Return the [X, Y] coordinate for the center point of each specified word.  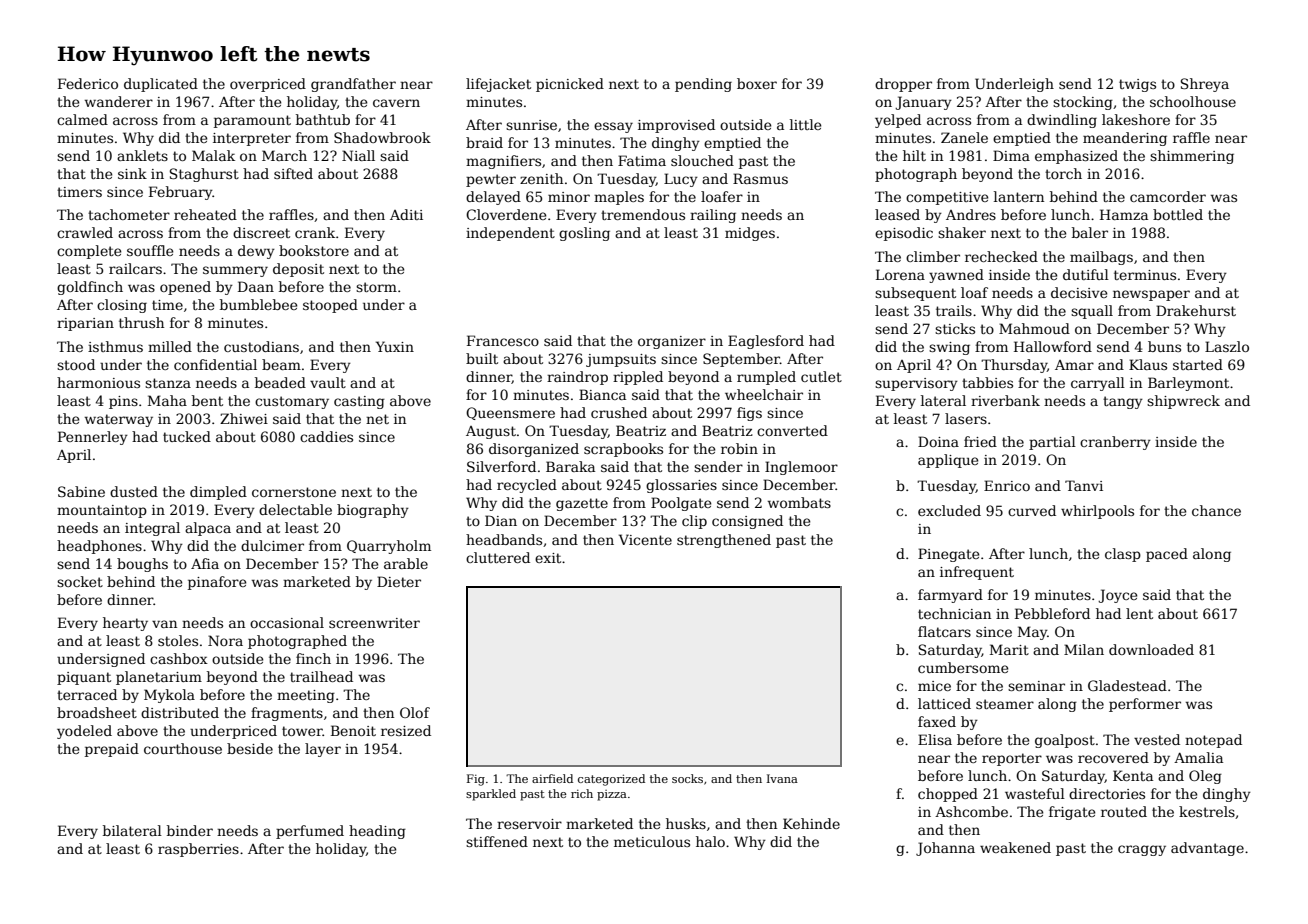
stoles [178, 640]
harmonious [98, 382]
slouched [702, 160]
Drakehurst [1196, 310]
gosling [584, 234]
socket [80, 581]
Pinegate [948, 555]
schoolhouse [1193, 101]
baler [1090, 232]
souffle [150, 250]
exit [548, 558]
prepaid [112, 750]
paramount [252, 121]
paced [1167, 555]
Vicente [645, 539]
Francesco [503, 340]
